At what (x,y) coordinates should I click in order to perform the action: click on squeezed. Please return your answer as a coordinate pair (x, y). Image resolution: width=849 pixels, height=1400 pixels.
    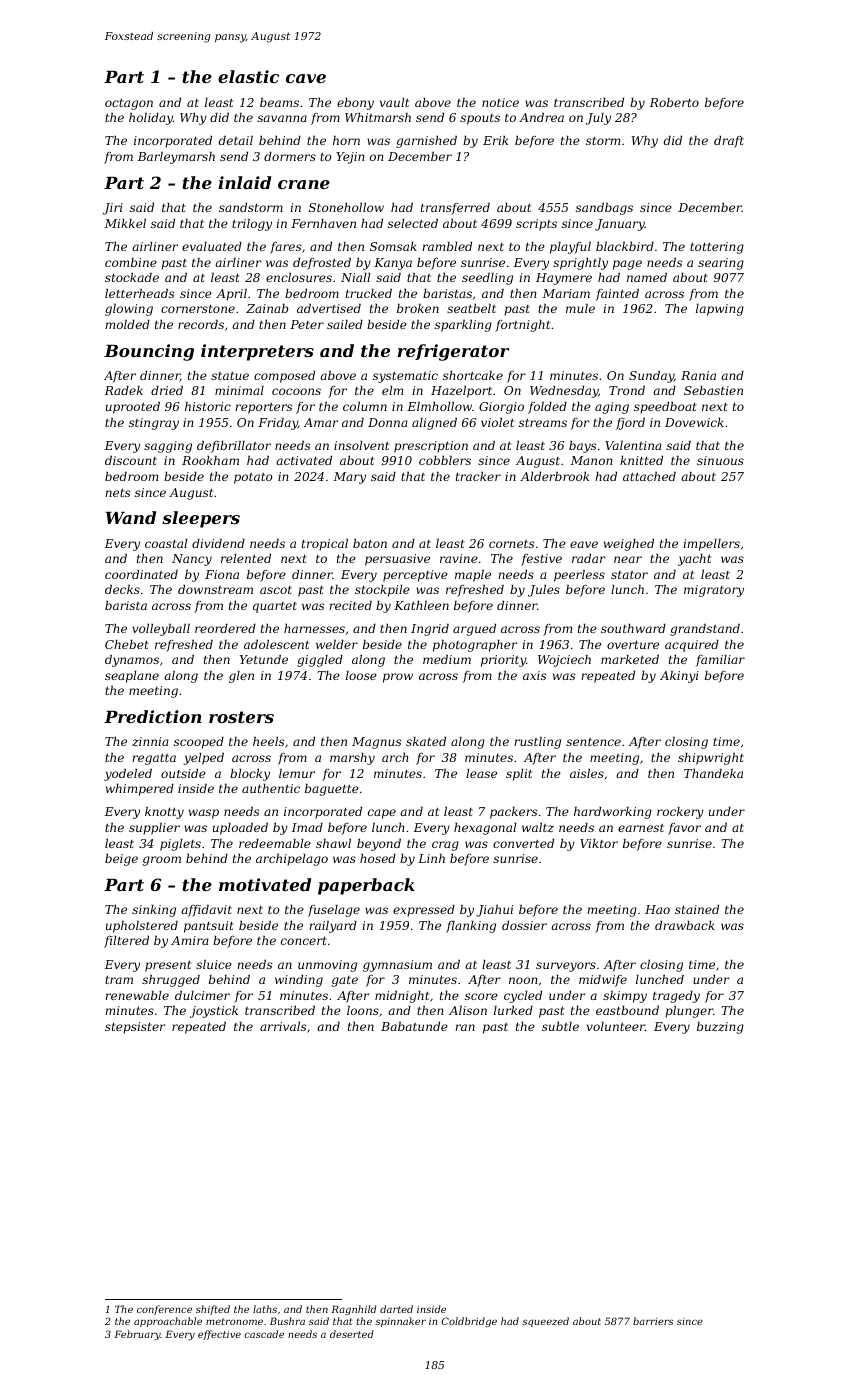
    Looking at the image, I should click on (545, 1322).
